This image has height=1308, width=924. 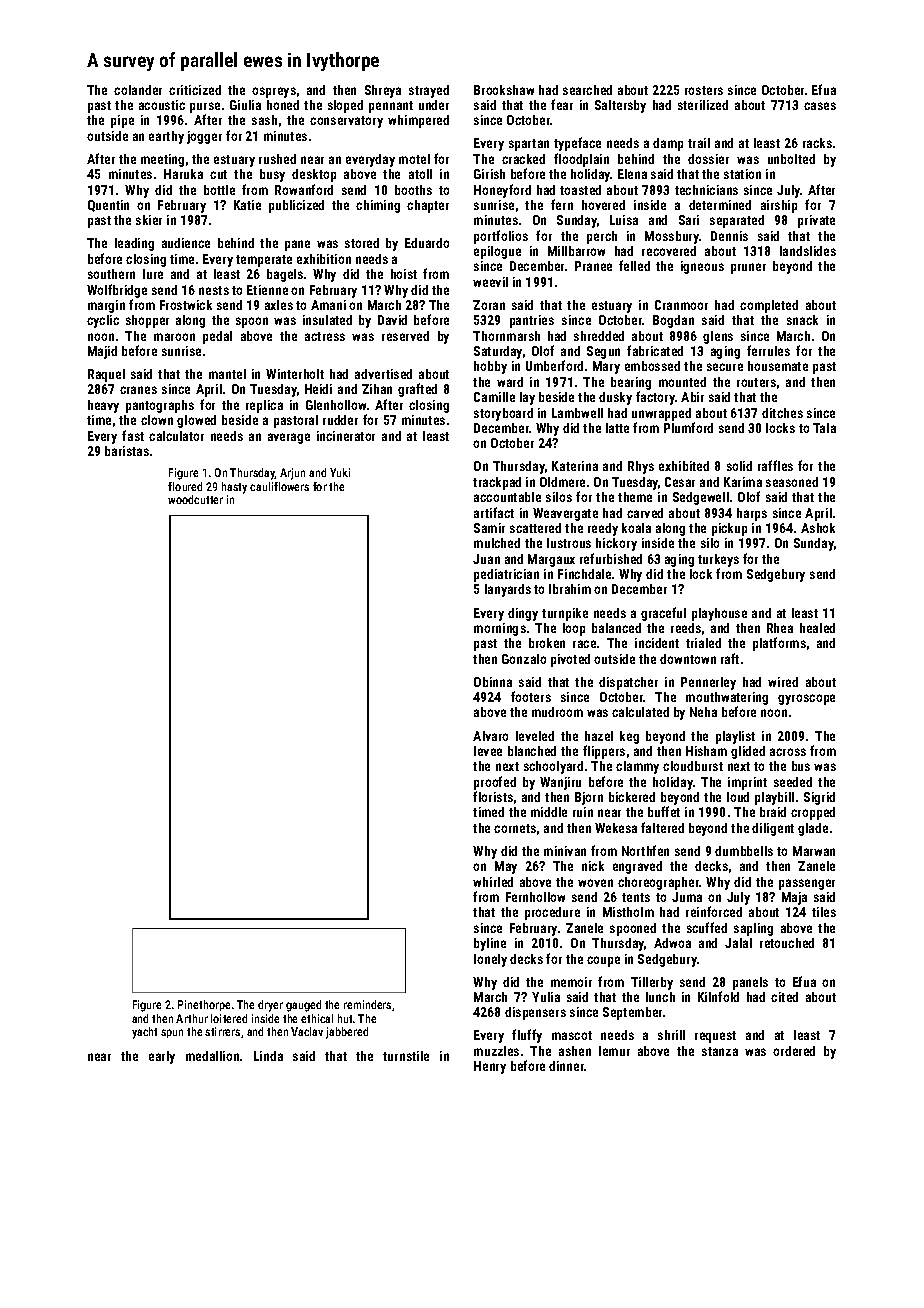 What do you see at coordinates (434, 105) in the image?
I see `under` at bounding box center [434, 105].
